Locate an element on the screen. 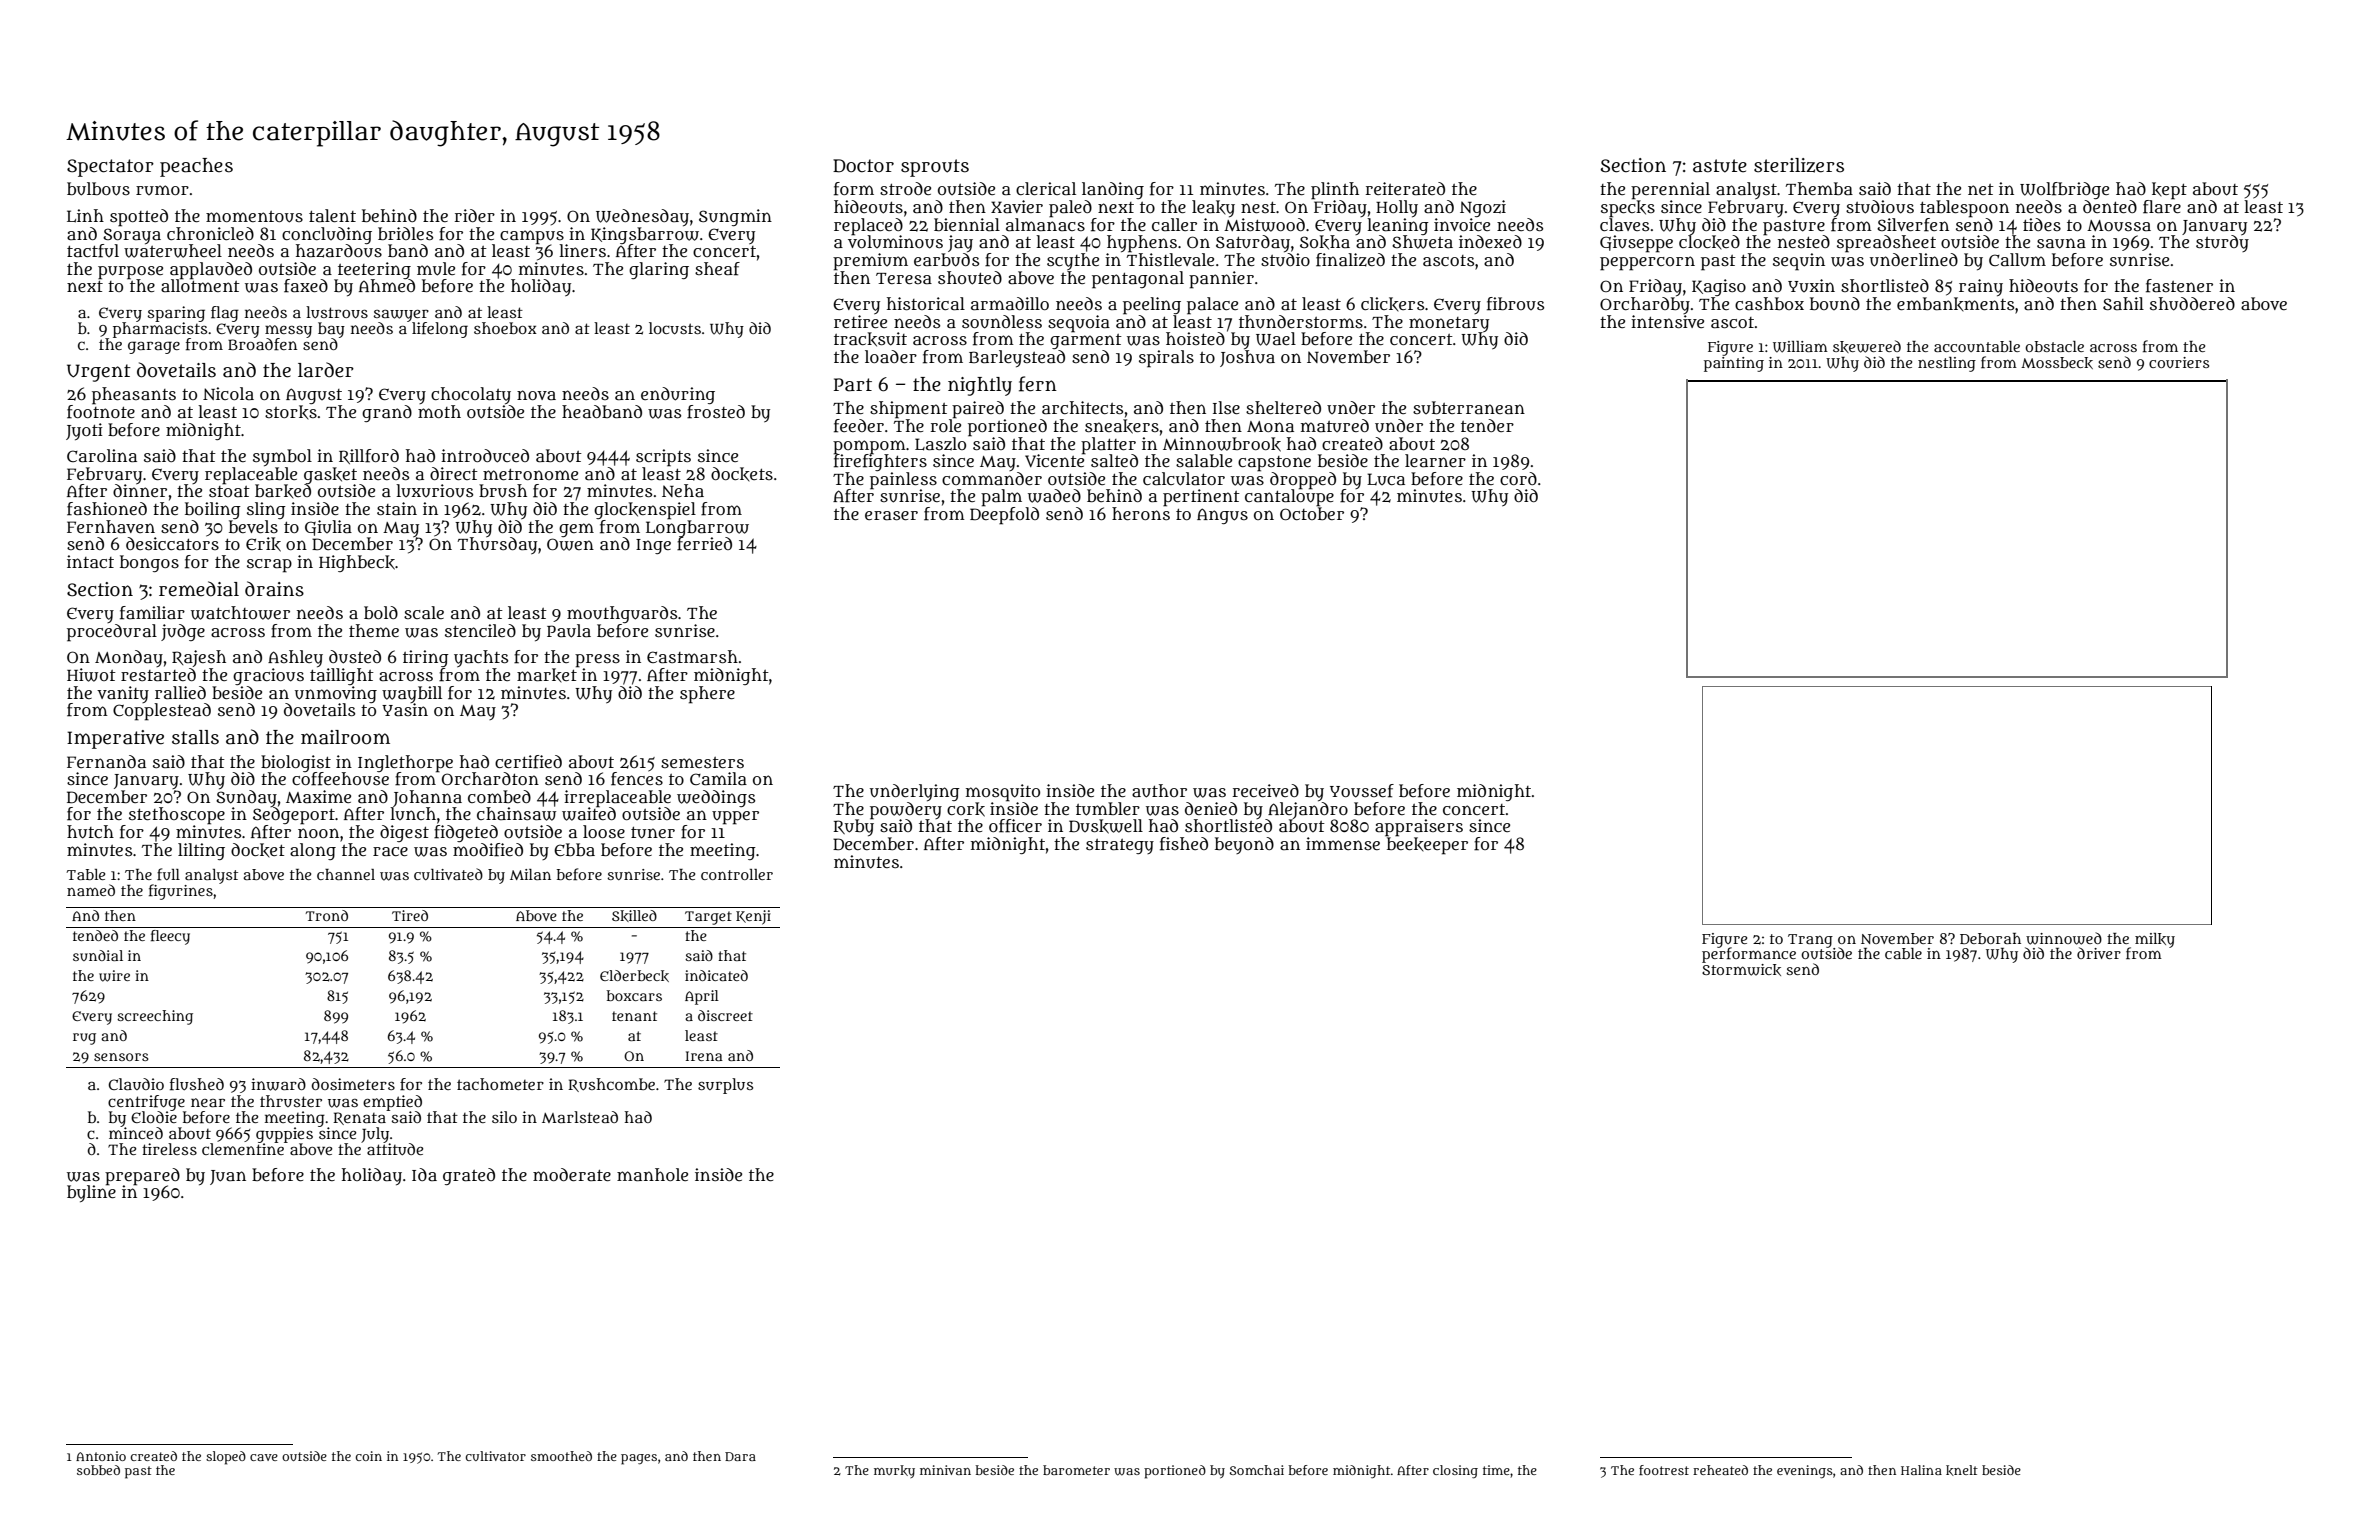 The image size is (2380, 1540). Somchai is located at coordinates (1257, 1470).
